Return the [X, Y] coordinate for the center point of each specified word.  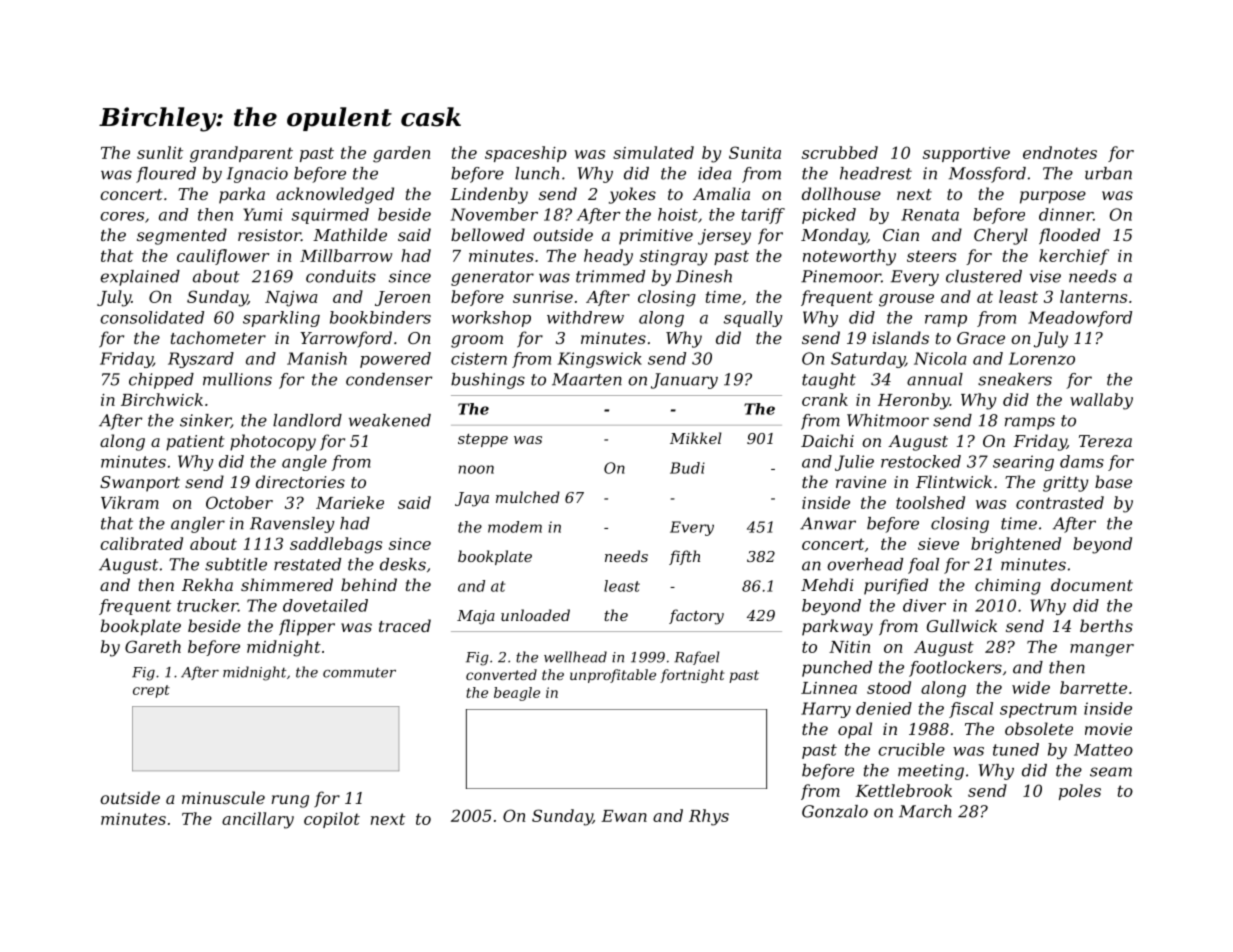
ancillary [258, 820]
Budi [687, 468]
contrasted [1060, 502]
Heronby [914, 401]
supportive [966, 154]
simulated [653, 152]
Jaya [472, 499]
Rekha [207, 584]
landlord [307, 420]
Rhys [709, 817]
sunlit [160, 152]
